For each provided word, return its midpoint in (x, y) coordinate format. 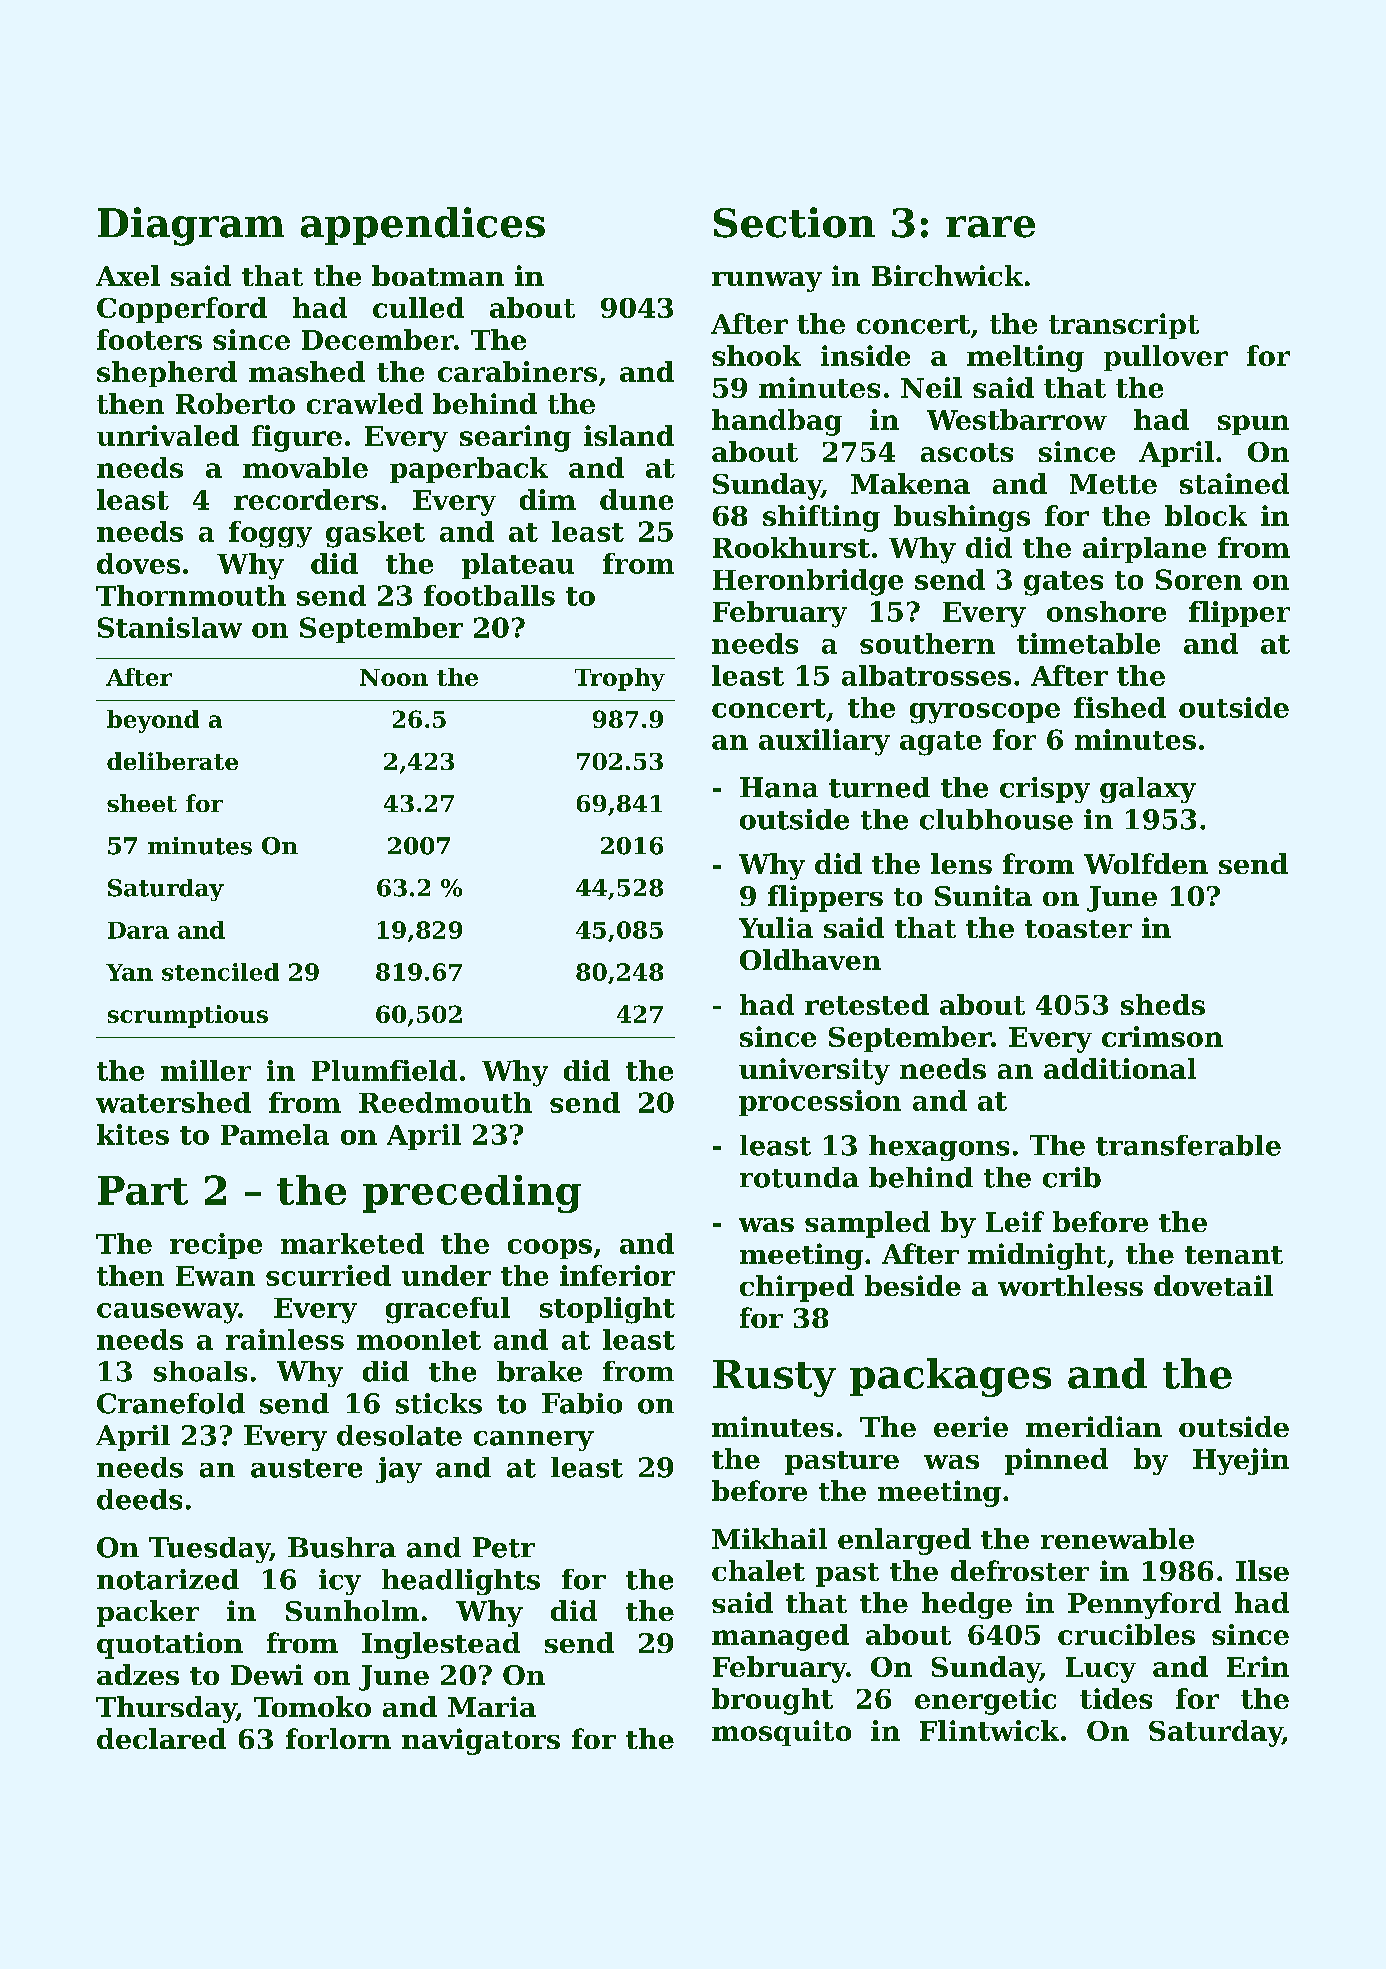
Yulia (776, 927)
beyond (153, 721)
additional (1120, 1068)
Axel (128, 275)
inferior (617, 1275)
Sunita (983, 895)
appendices (423, 226)
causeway (168, 1313)
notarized (168, 1579)
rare (990, 227)
